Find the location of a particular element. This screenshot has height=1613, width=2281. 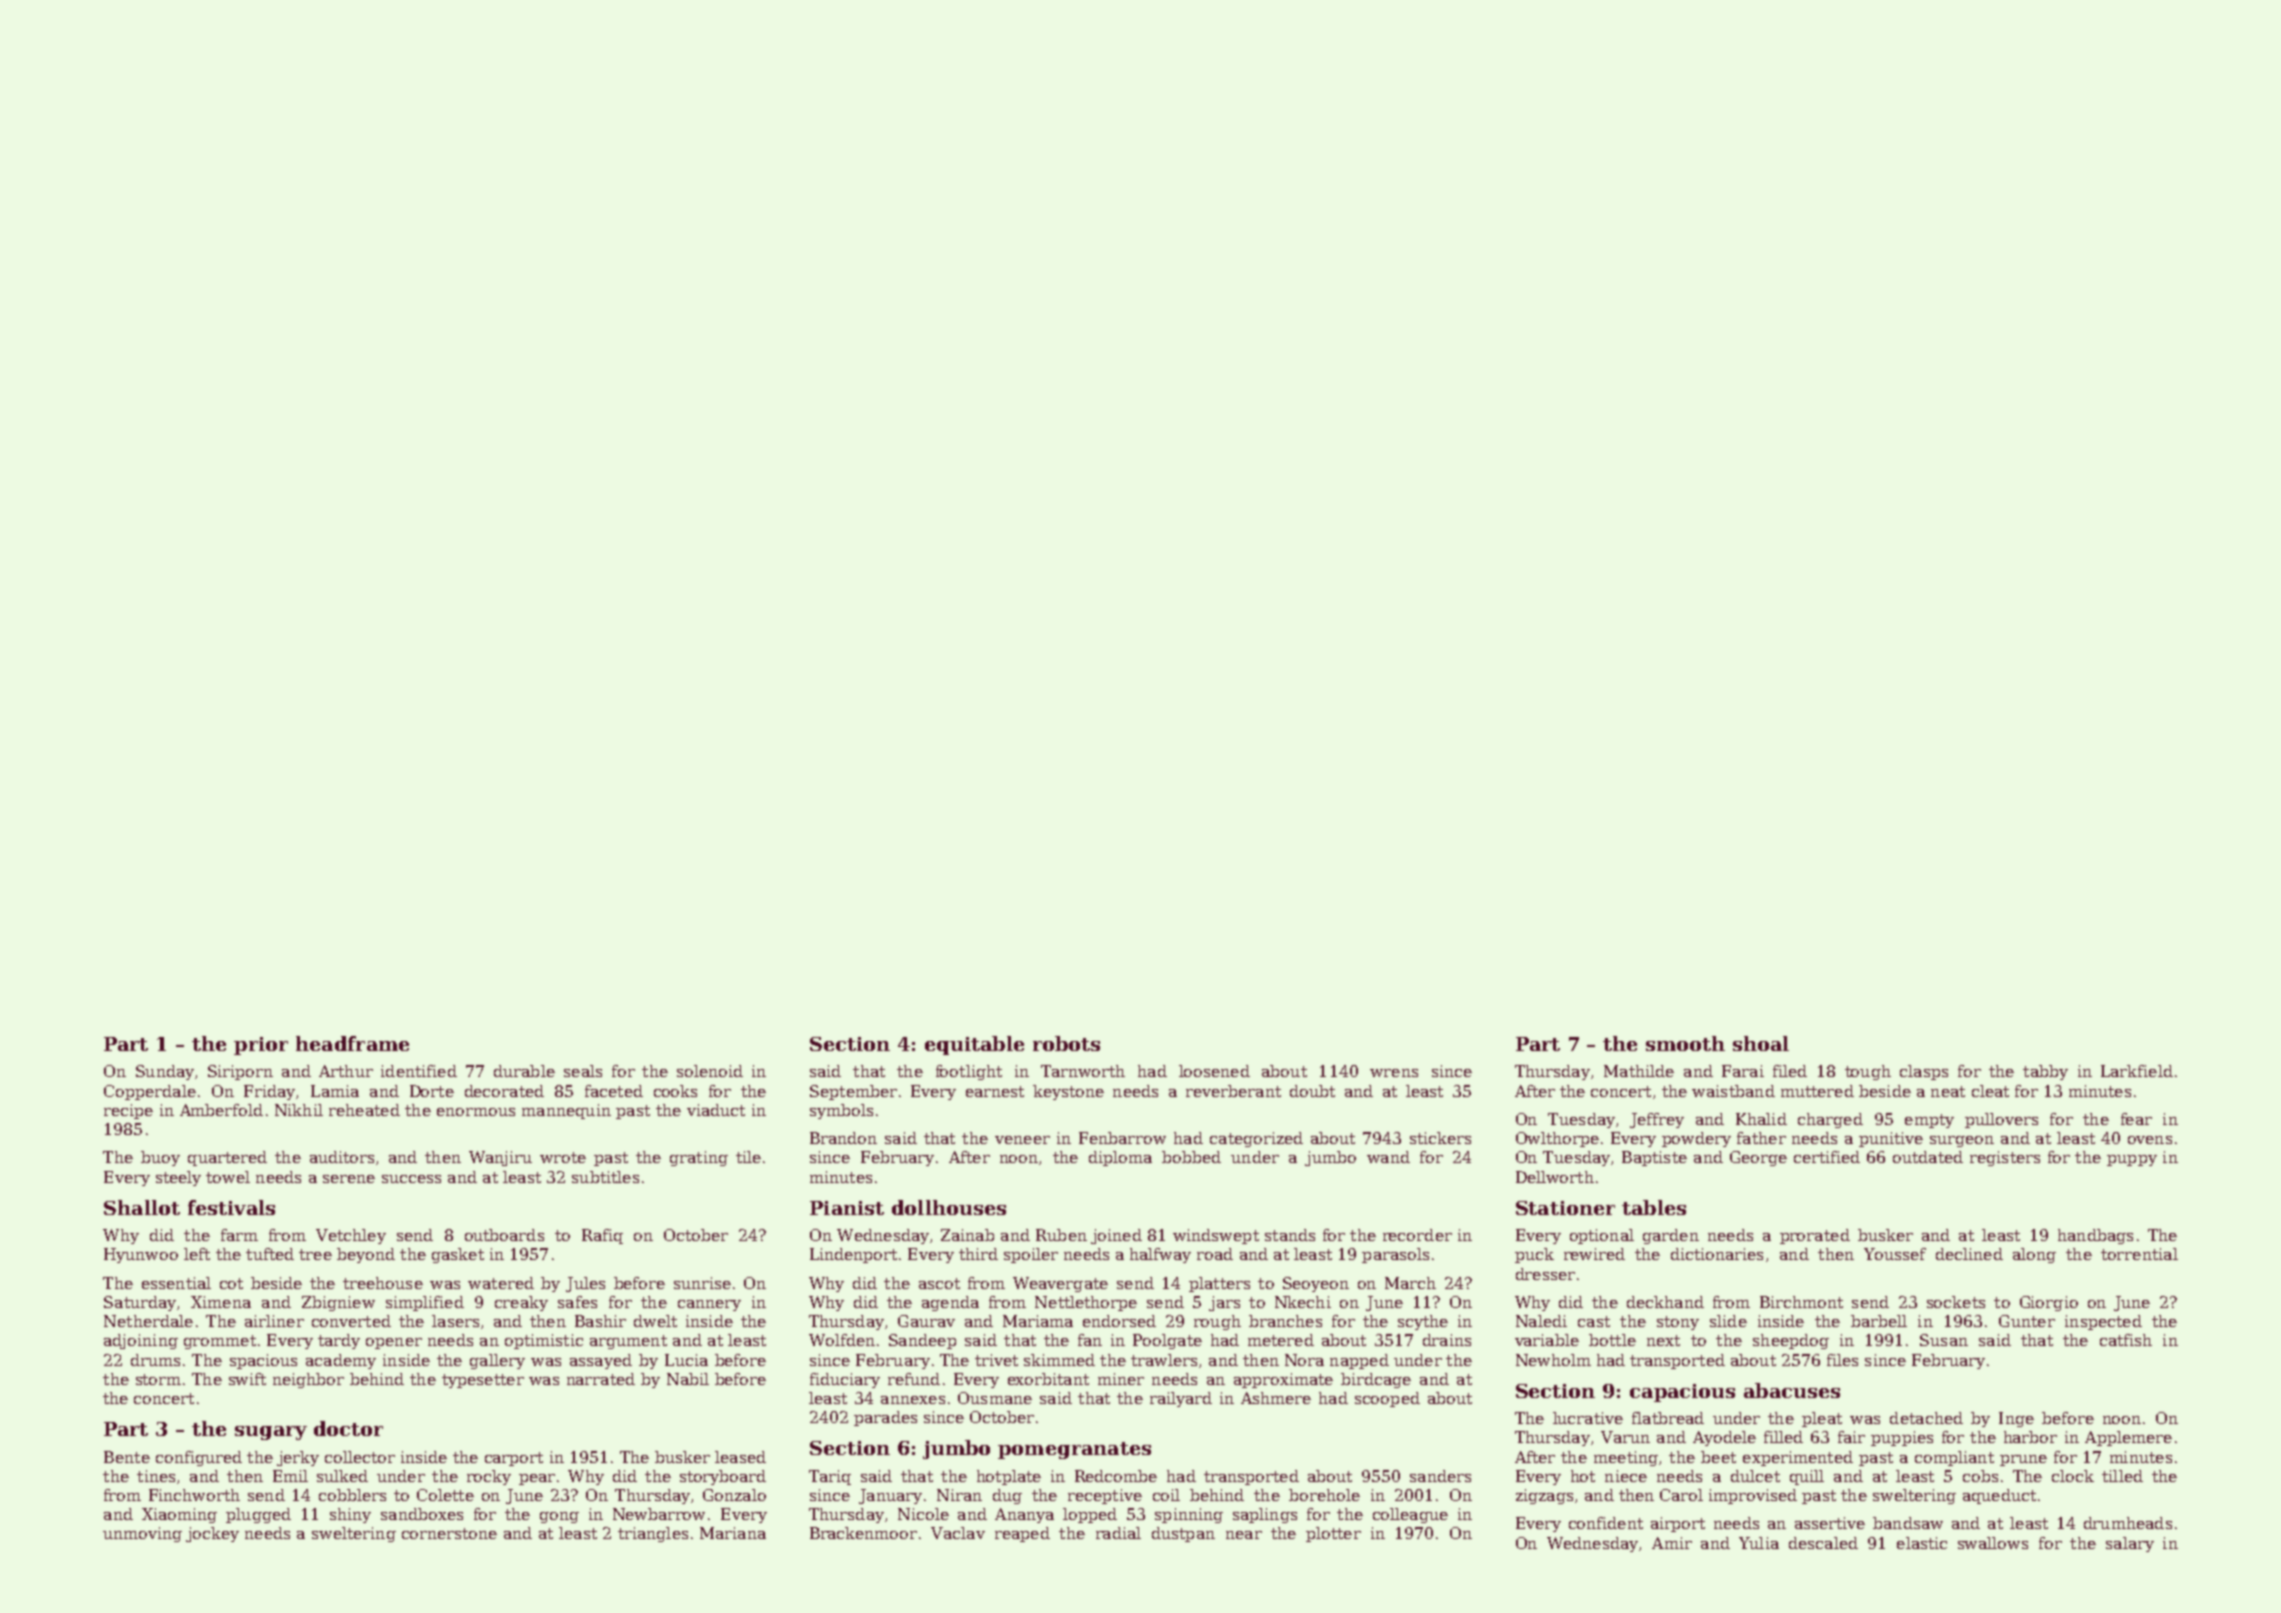

safes is located at coordinates (577, 1302).
